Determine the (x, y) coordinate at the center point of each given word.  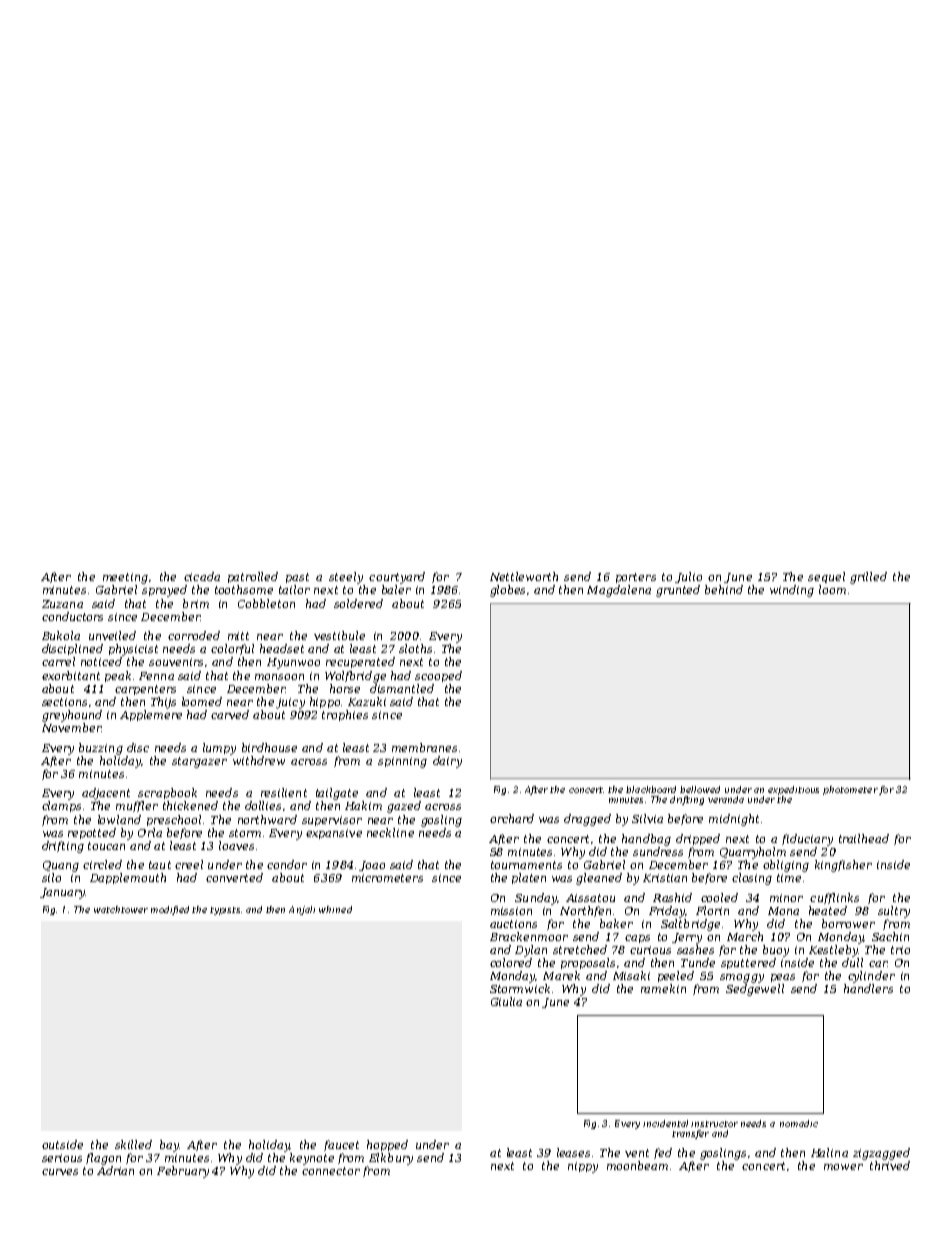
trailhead (864, 838)
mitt (238, 636)
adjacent (106, 794)
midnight (734, 820)
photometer (850, 790)
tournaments (526, 865)
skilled (133, 1144)
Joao (372, 866)
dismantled (402, 688)
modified (170, 910)
